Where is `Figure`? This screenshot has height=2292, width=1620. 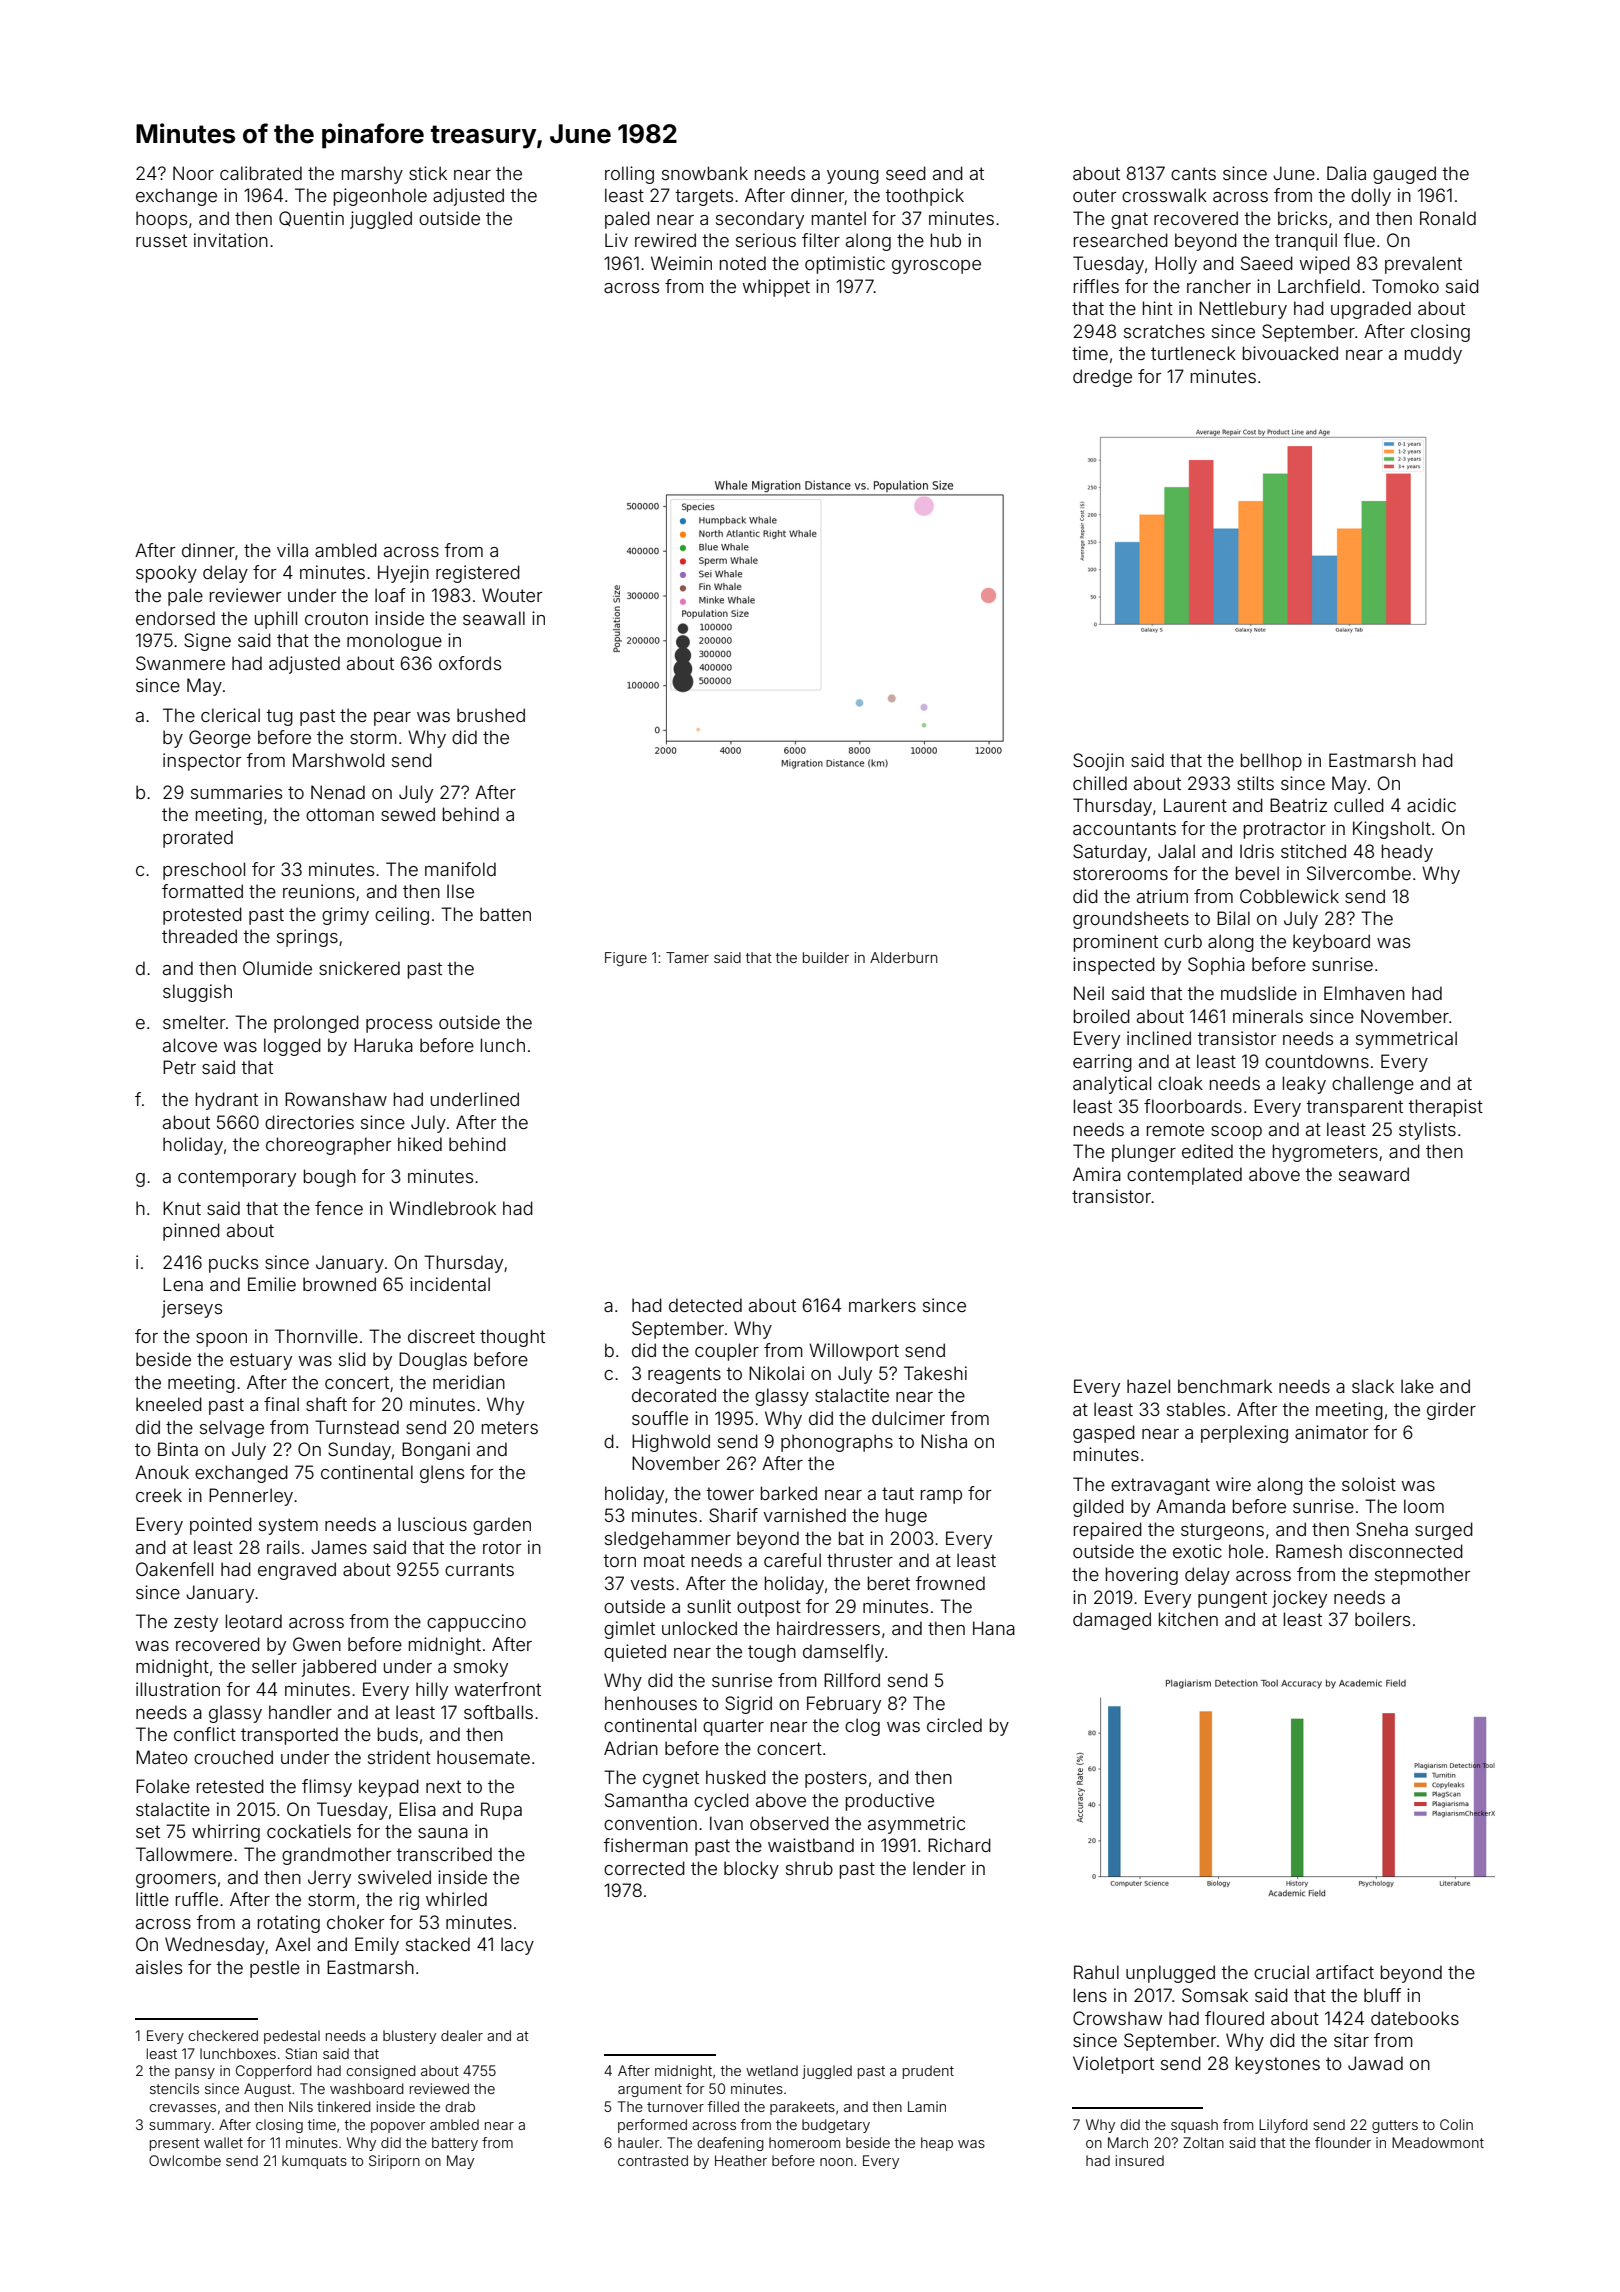 Figure is located at coordinates (626, 959).
